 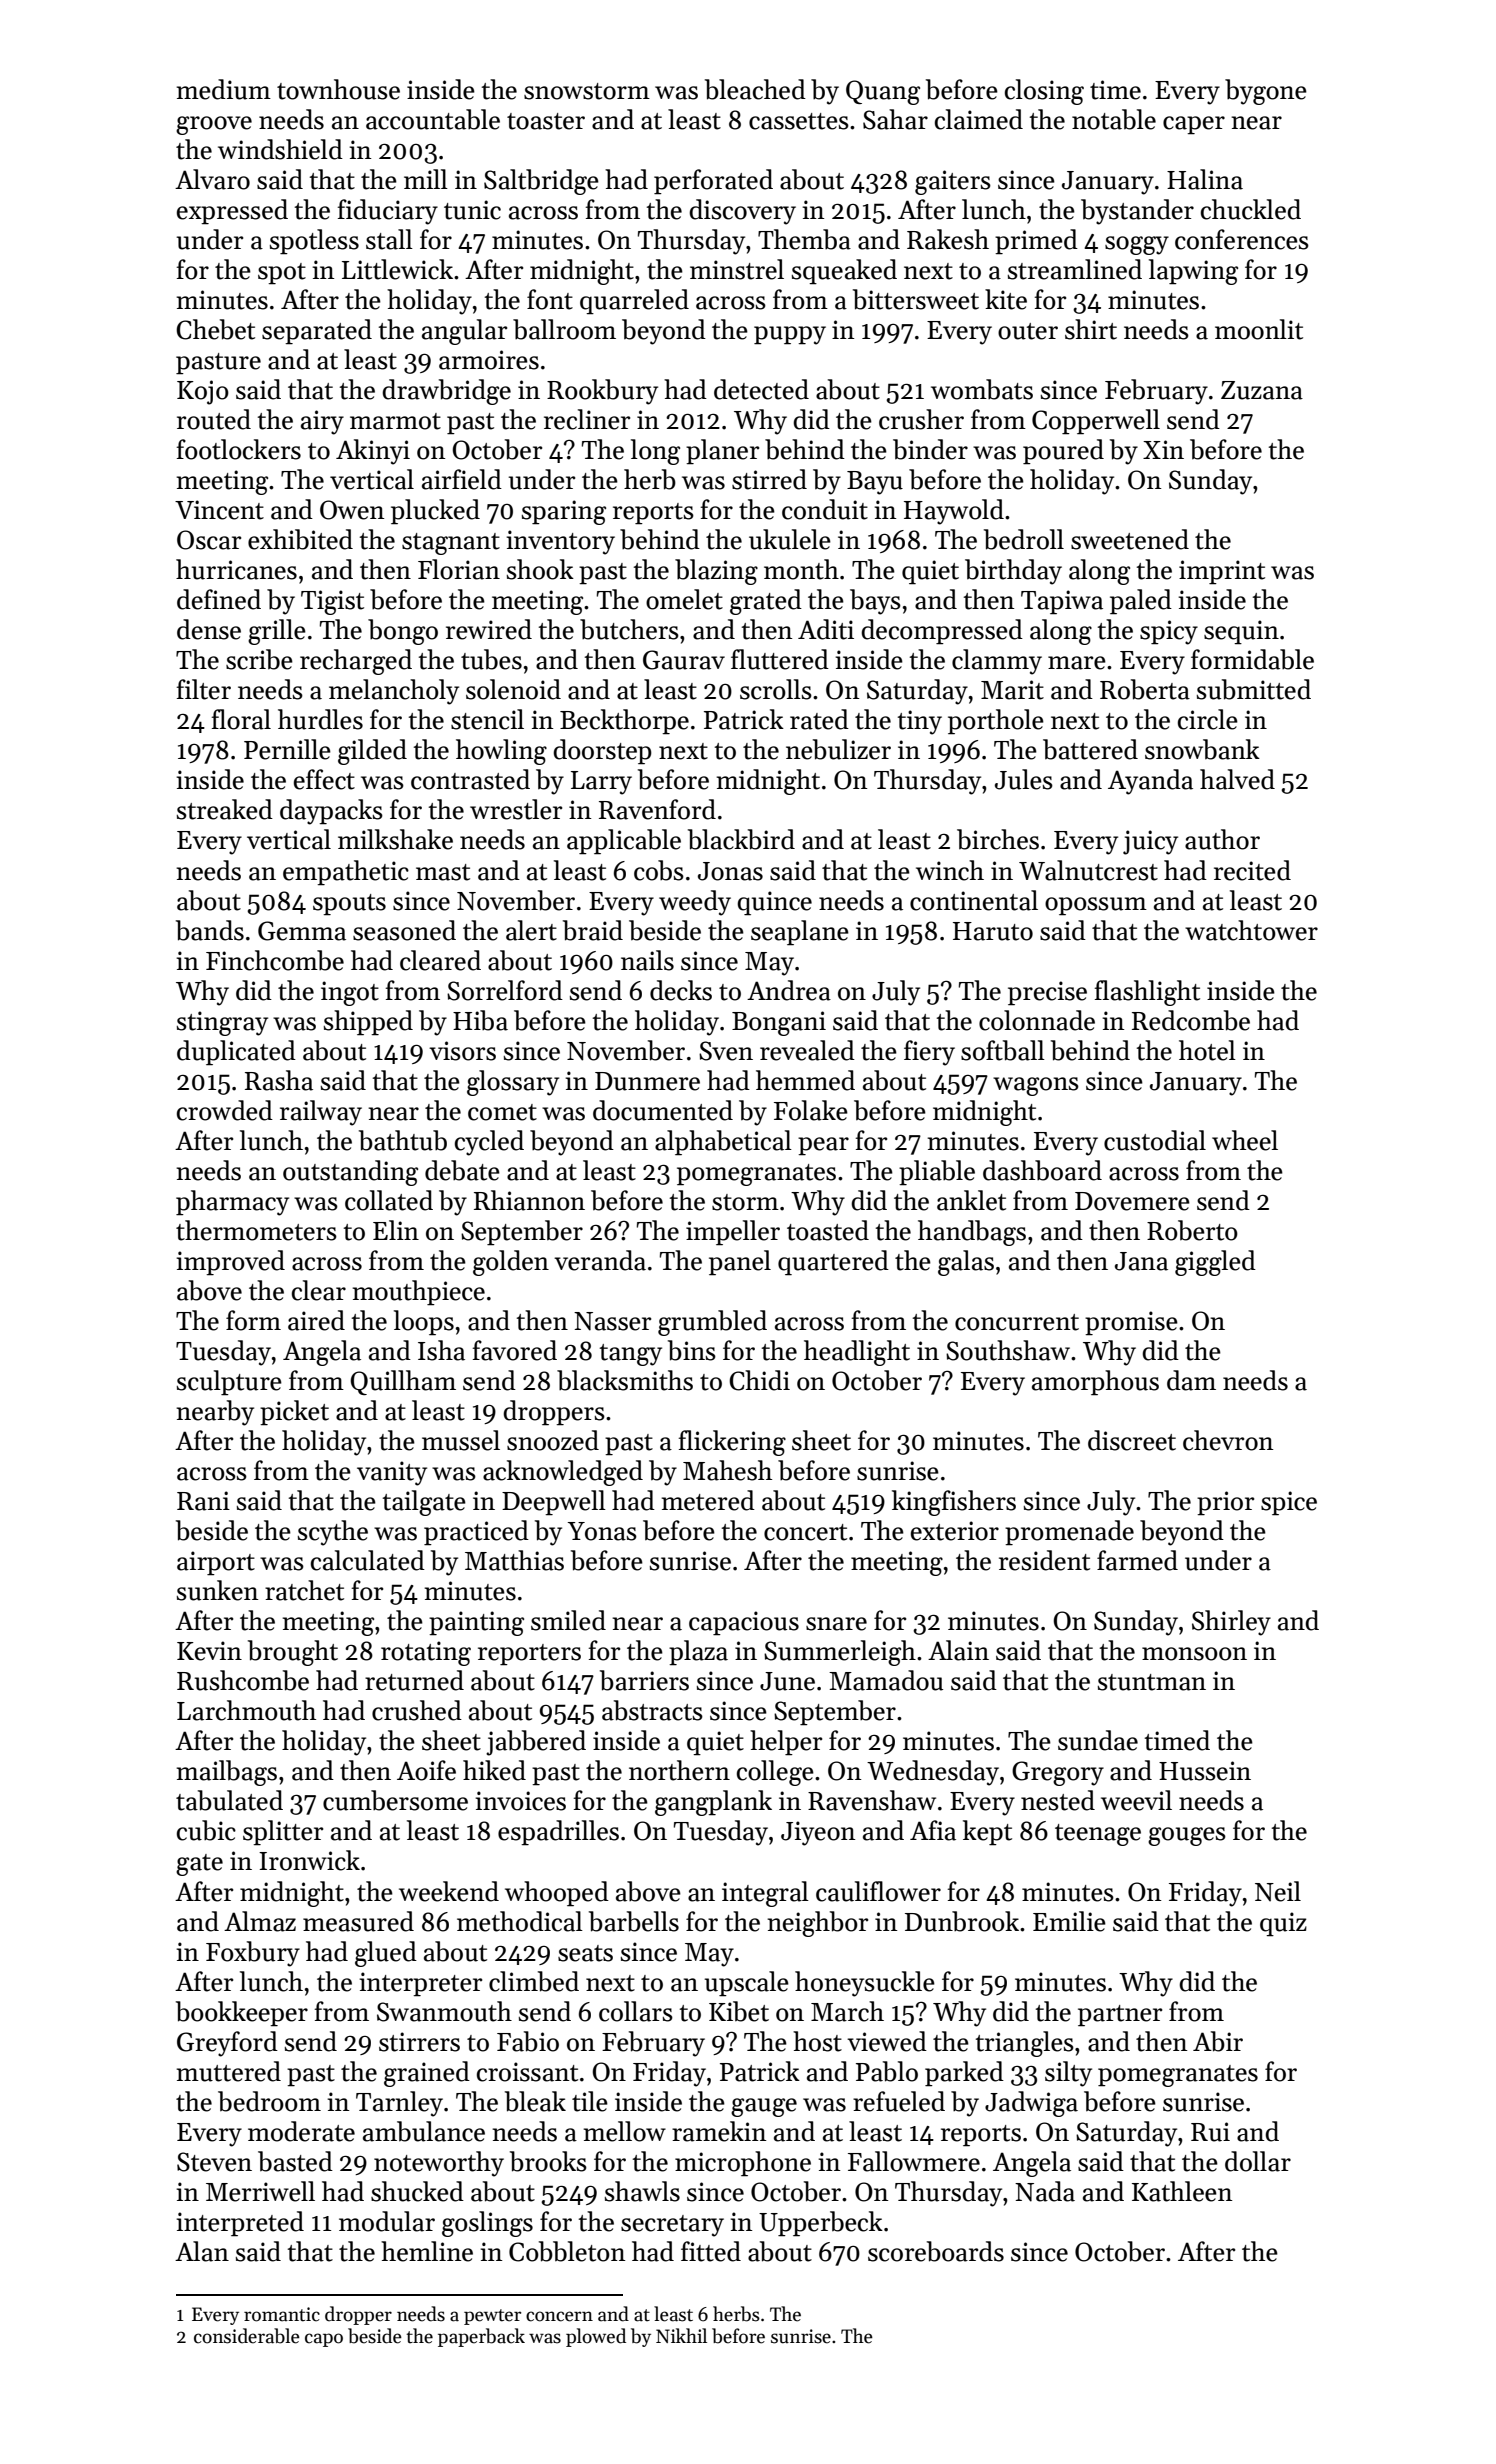 What do you see at coordinates (1062, 602) in the screenshot?
I see `Tapiwa` at bounding box center [1062, 602].
